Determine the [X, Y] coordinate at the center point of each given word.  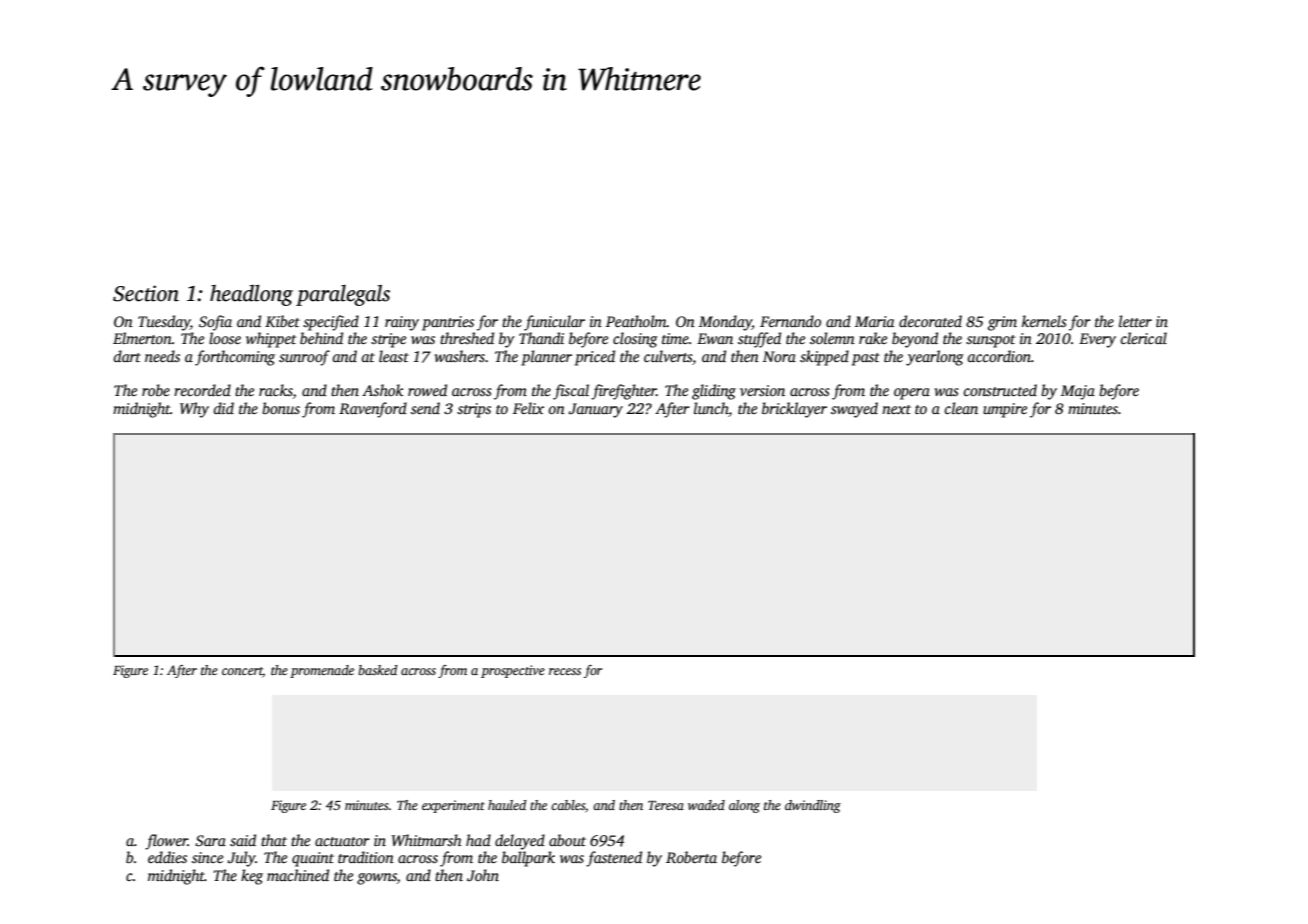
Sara [210, 841]
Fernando [790, 321]
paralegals [343, 295]
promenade [322, 671]
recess [565, 671]
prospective [513, 671]
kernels [1044, 321]
